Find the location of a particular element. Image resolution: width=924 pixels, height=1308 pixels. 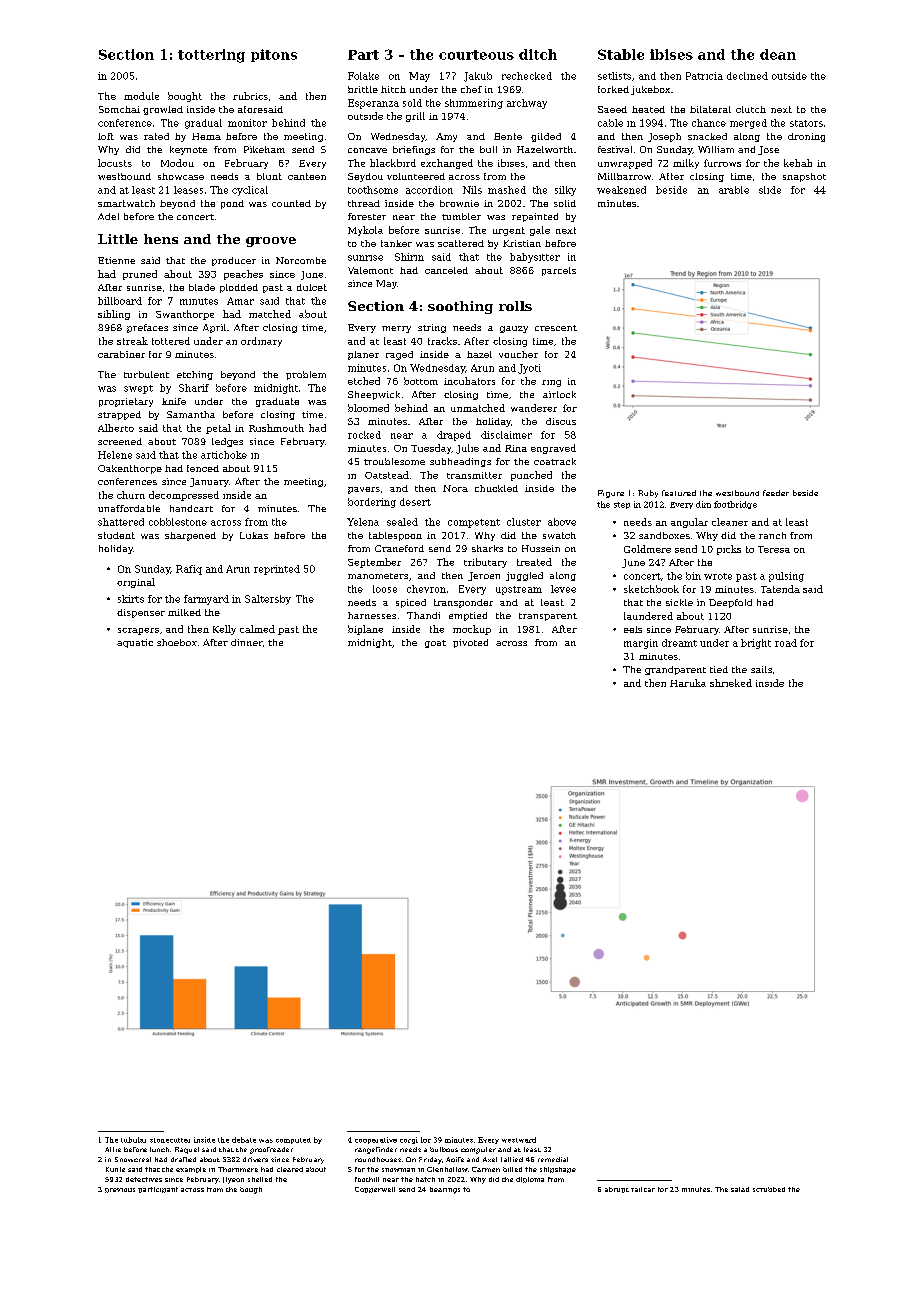

dean is located at coordinates (778, 54).
